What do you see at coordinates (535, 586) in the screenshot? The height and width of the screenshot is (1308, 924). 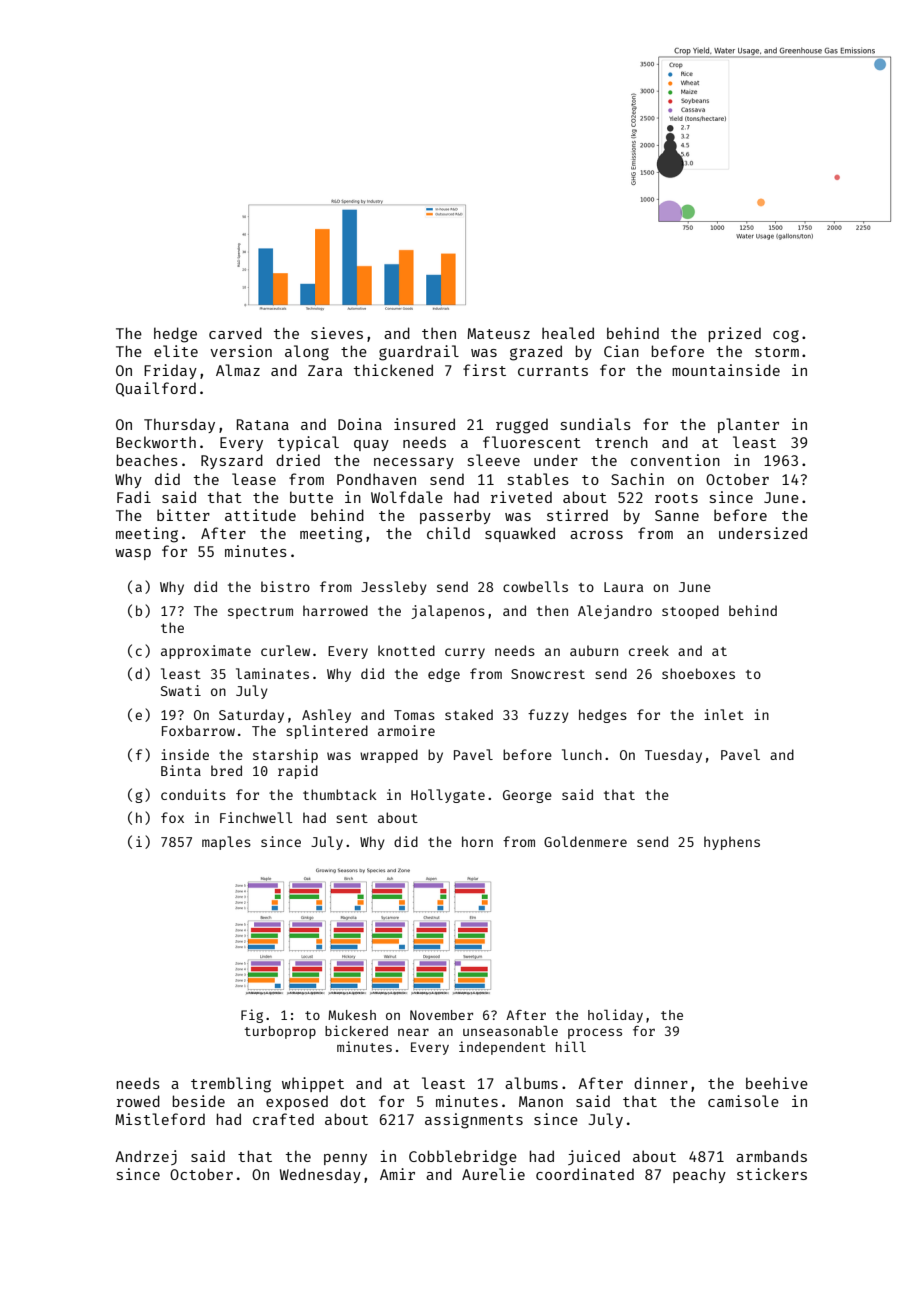 I see `cowbells` at bounding box center [535, 586].
